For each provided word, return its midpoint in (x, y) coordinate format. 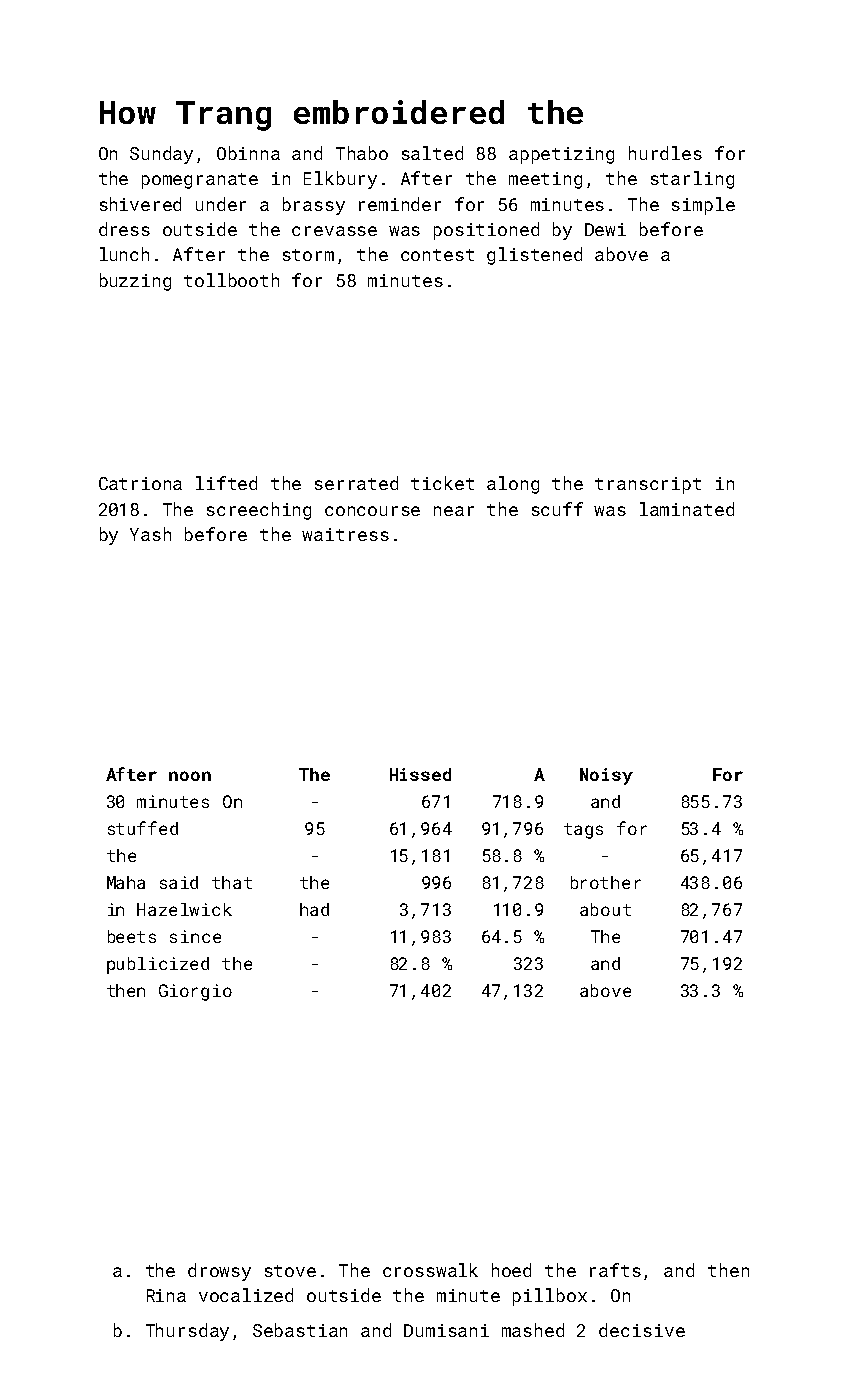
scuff (557, 509)
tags (583, 831)
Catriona (140, 483)
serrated (356, 483)
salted (432, 153)
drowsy (219, 1272)
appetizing (561, 155)
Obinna (248, 153)
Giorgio (195, 992)
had (314, 909)
